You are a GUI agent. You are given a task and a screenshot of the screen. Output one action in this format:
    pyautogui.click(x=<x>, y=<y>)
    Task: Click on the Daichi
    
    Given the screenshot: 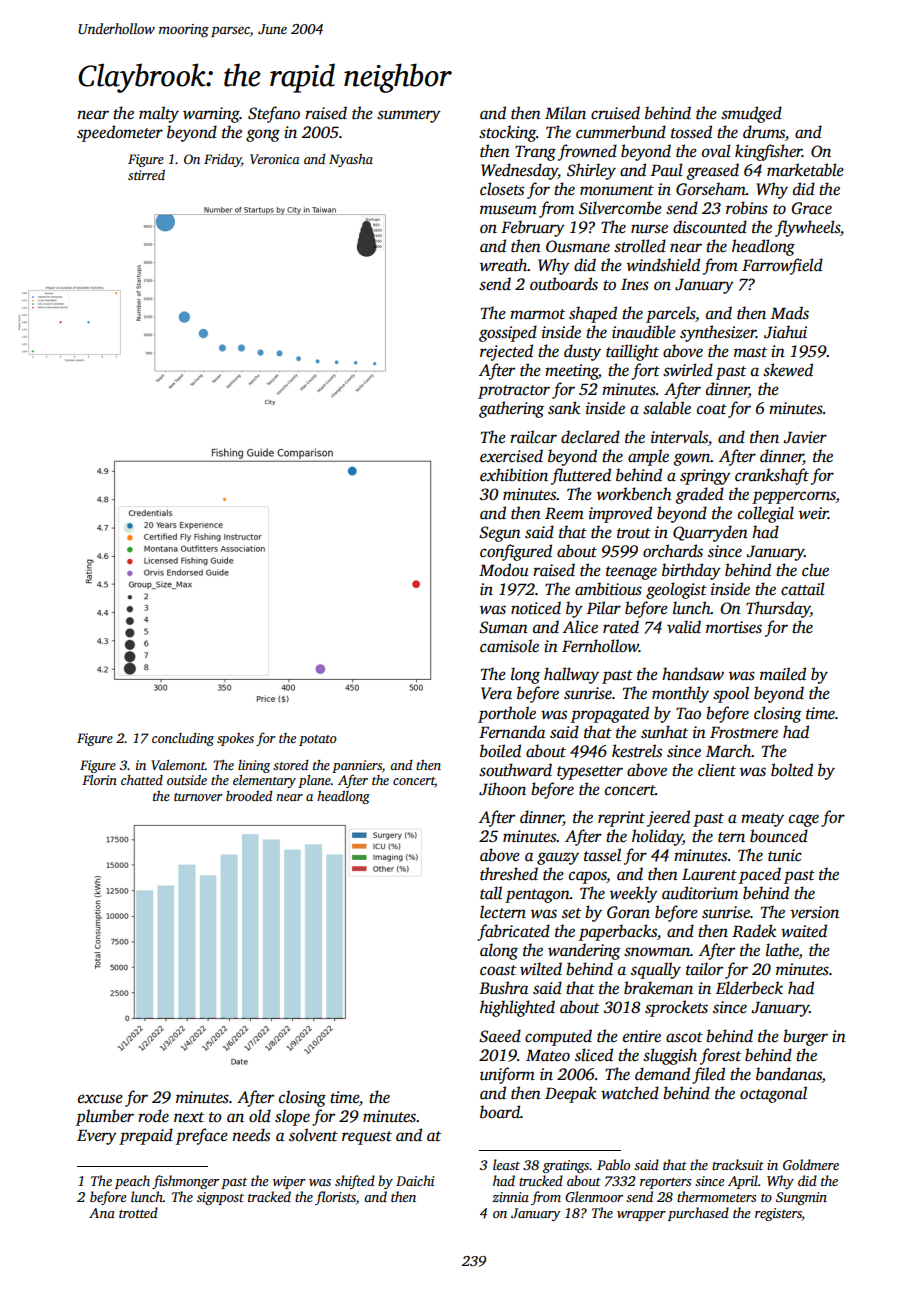 What is the action you would take?
    pyautogui.click(x=415, y=1180)
